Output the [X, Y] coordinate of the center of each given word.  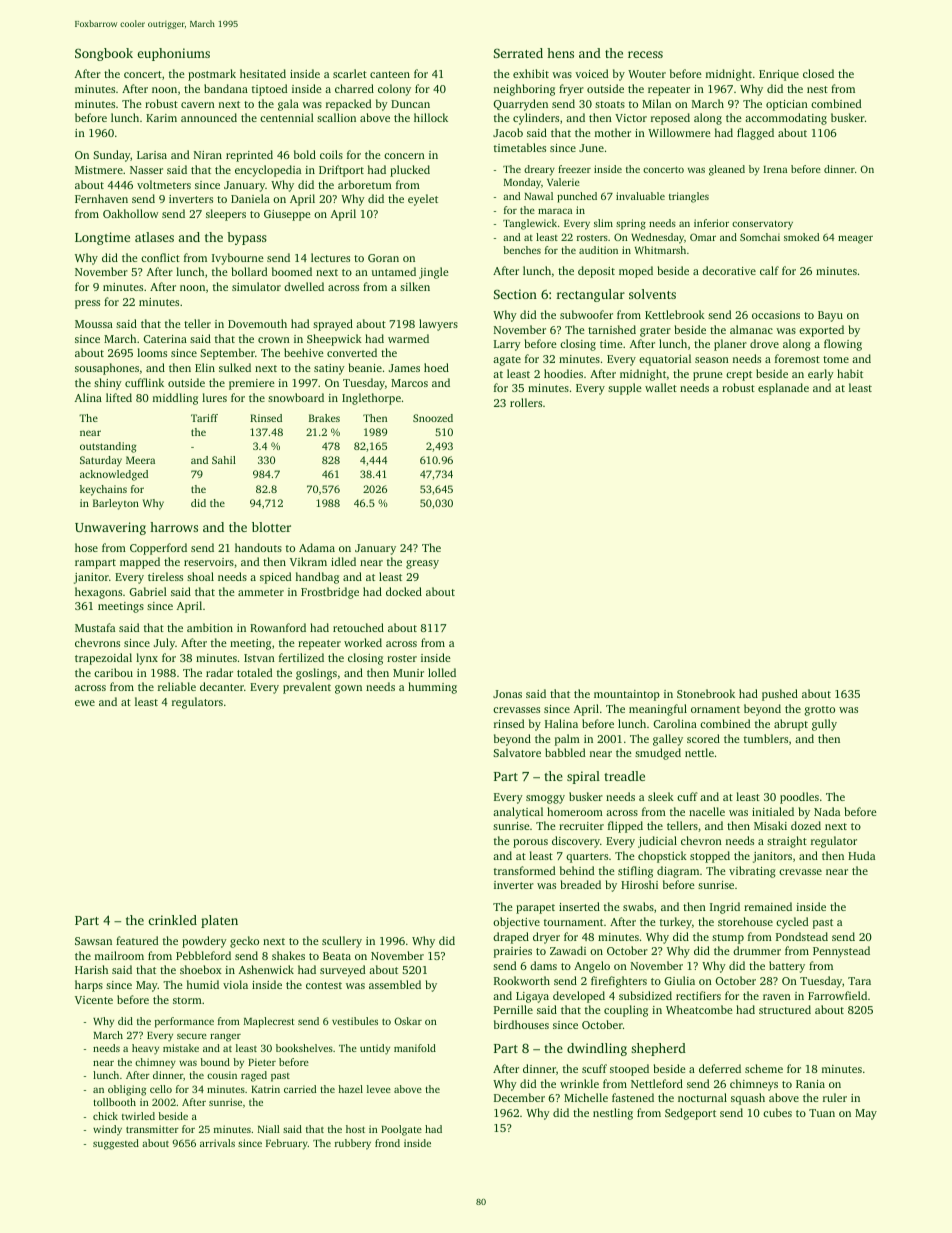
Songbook [104, 54]
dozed [806, 825]
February [287, 1144]
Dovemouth [257, 323]
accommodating [786, 119]
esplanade [783, 389]
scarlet [350, 73]
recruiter [581, 826]
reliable [177, 686]
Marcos [409, 383]
